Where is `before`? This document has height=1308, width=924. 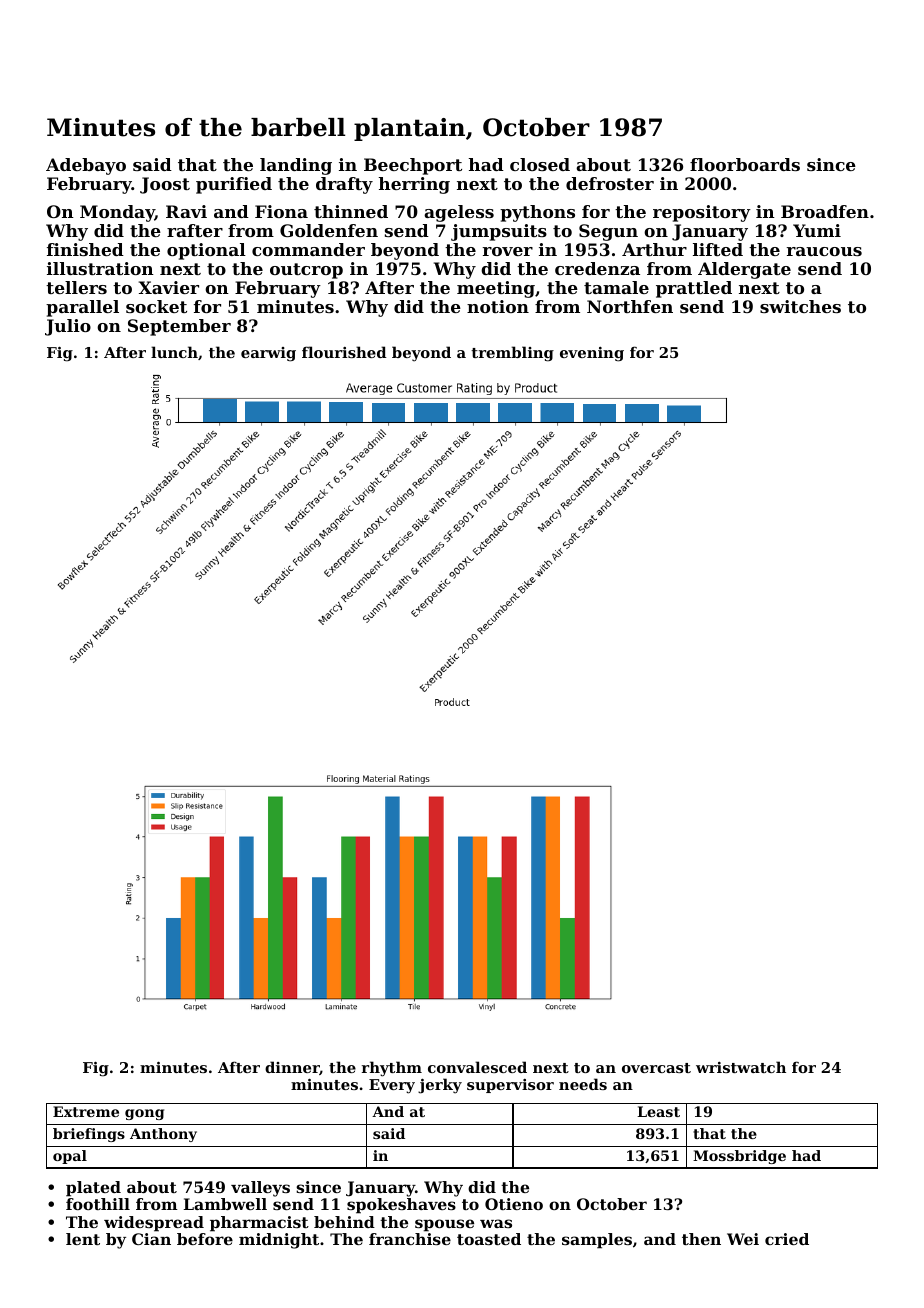 before is located at coordinates (205, 1239).
